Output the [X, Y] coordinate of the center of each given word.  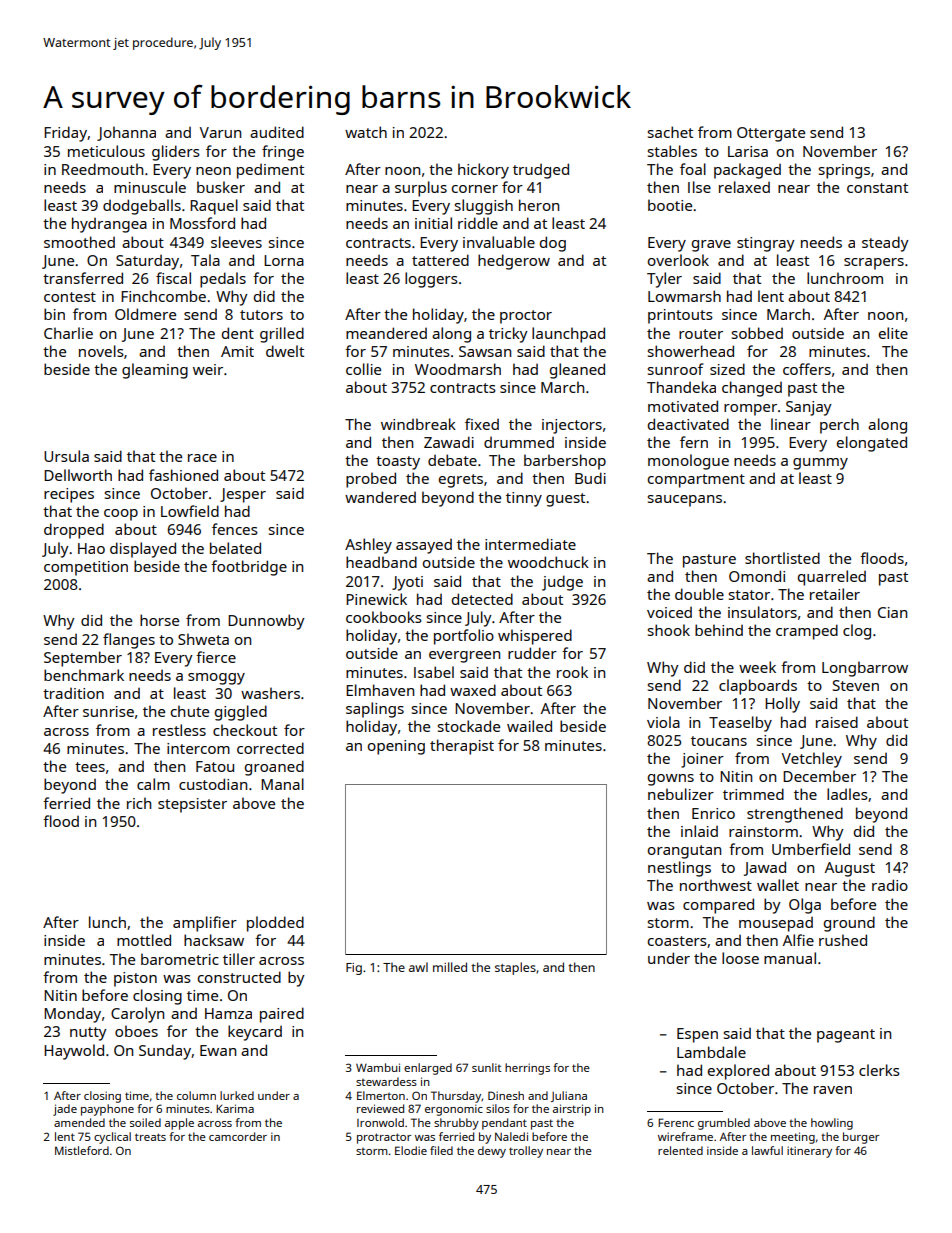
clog [857, 632]
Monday [72, 1015]
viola [663, 722]
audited [277, 132]
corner [475, 189]
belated [235, 548]
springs [844, 171]
